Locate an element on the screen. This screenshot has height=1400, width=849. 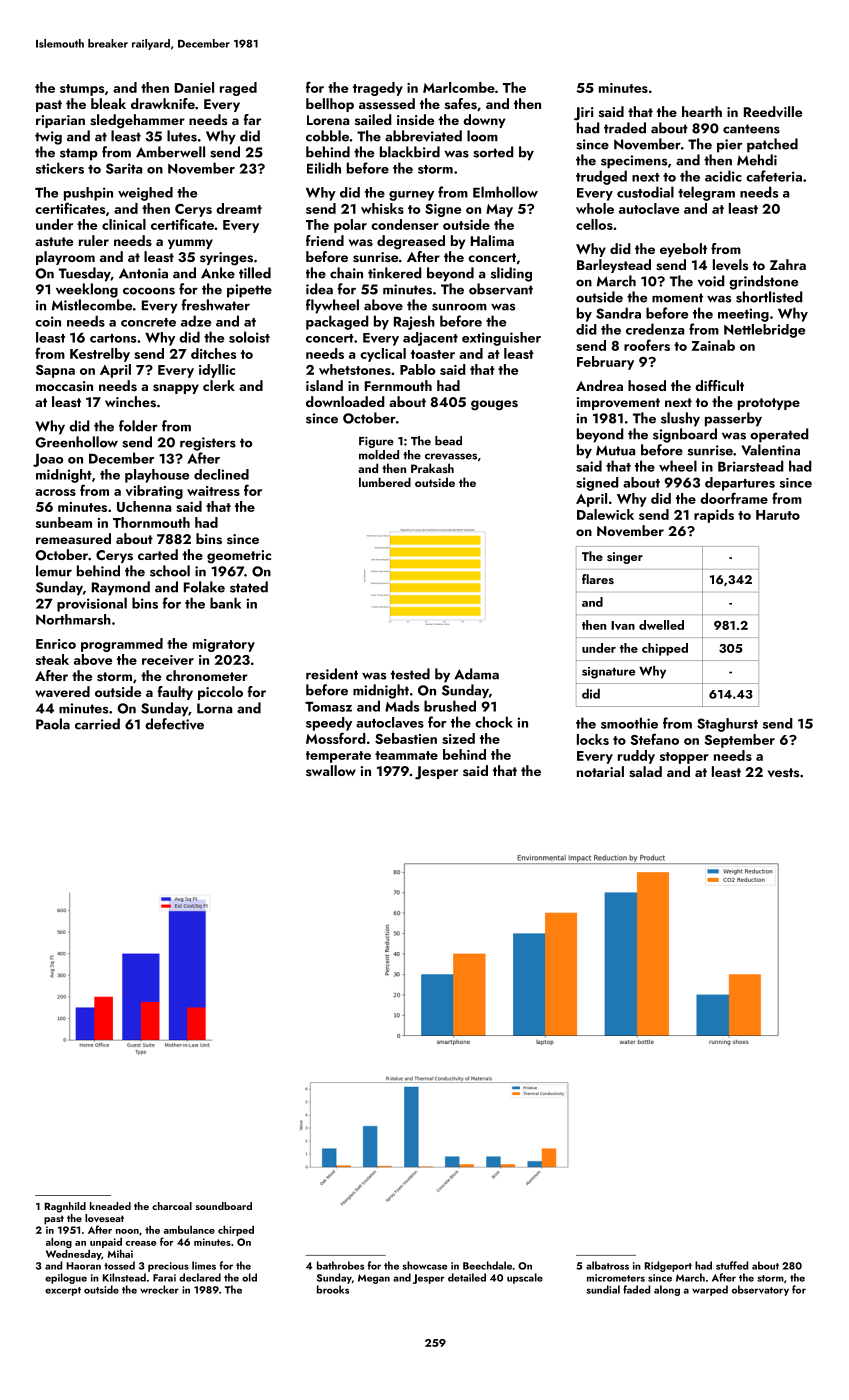
signboard is located at coordinates (685, 435).
